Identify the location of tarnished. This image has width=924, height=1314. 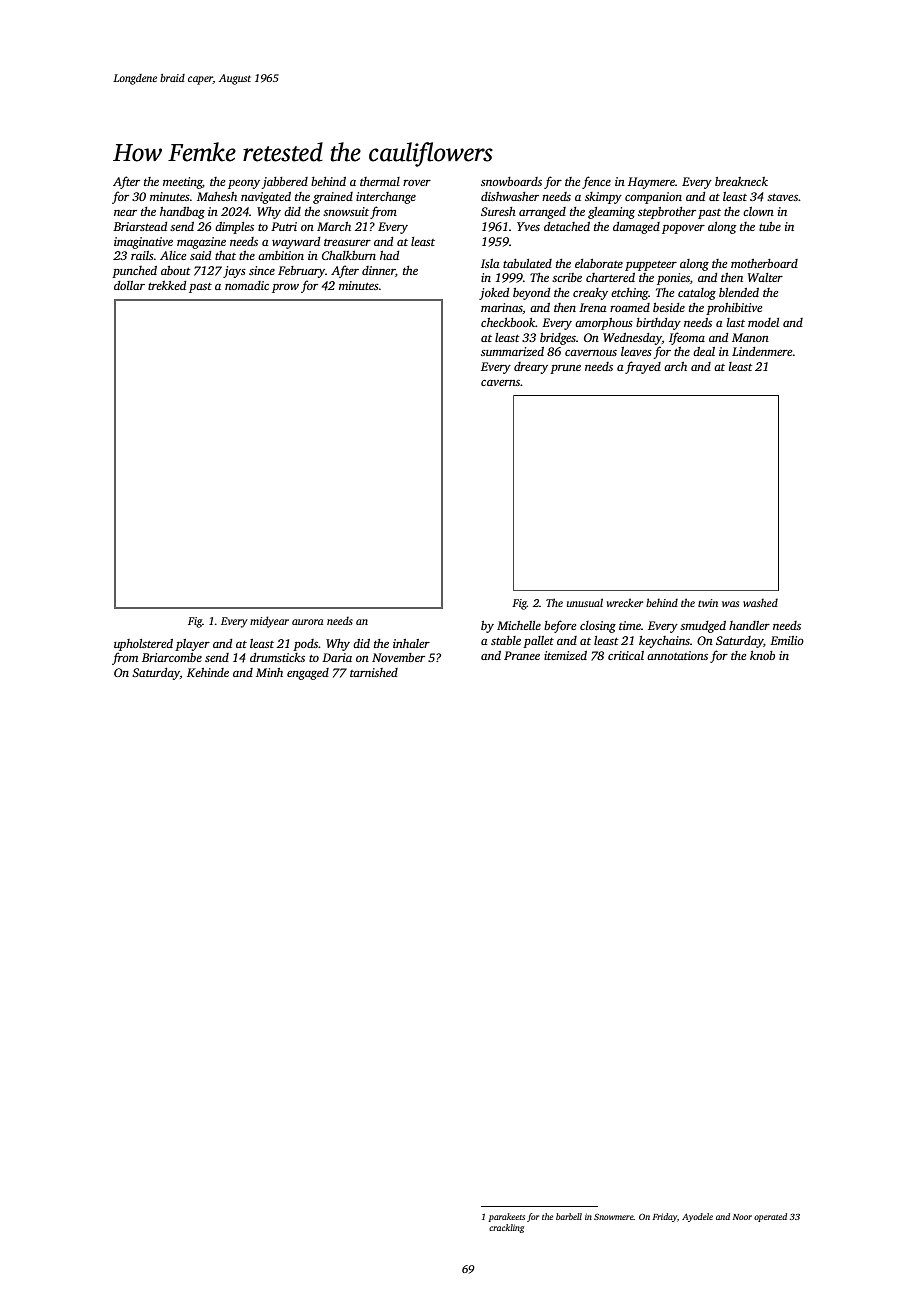
(374, 672).
